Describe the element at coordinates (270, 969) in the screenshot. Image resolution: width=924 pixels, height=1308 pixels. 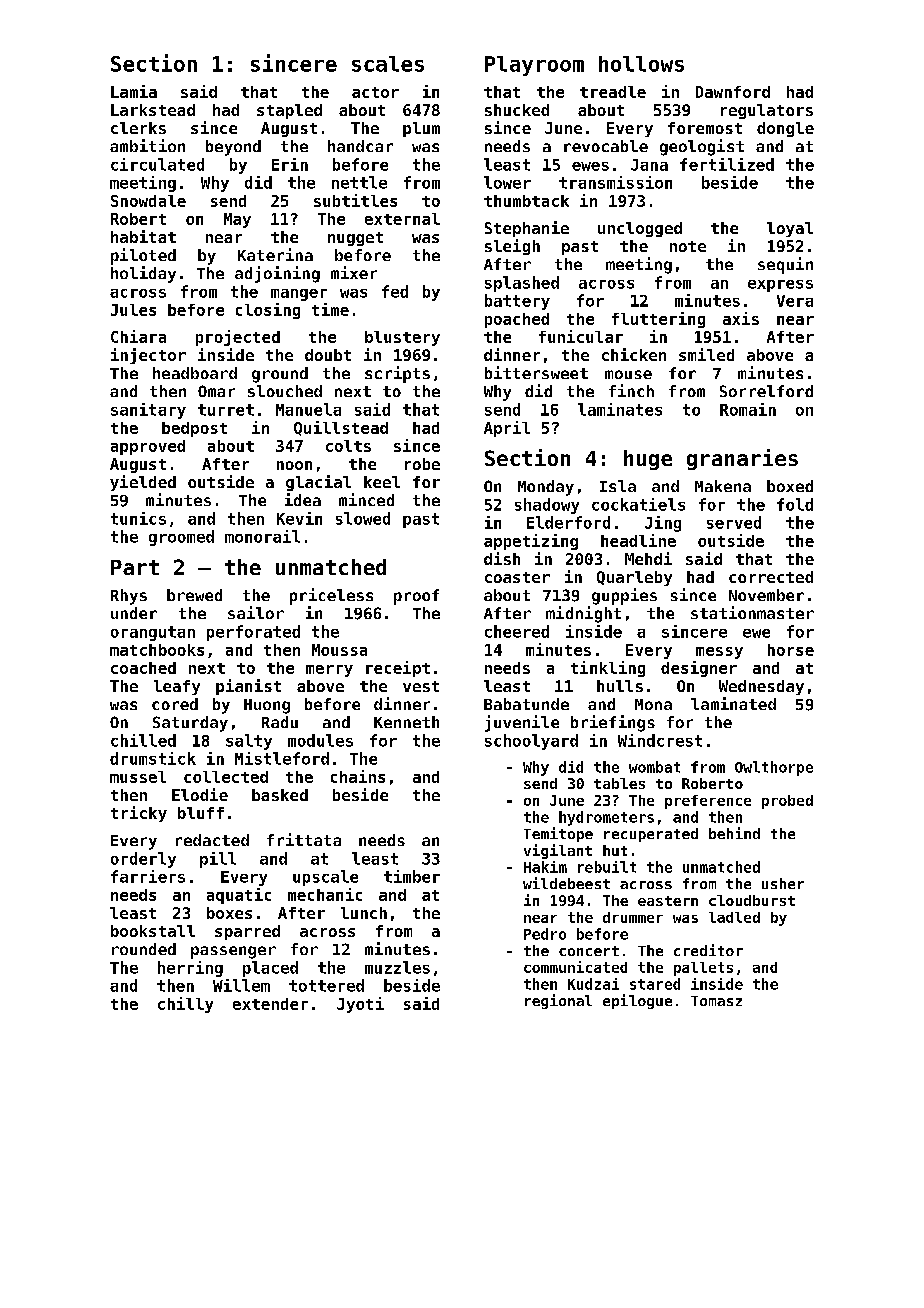
I see `placed` at that location.
